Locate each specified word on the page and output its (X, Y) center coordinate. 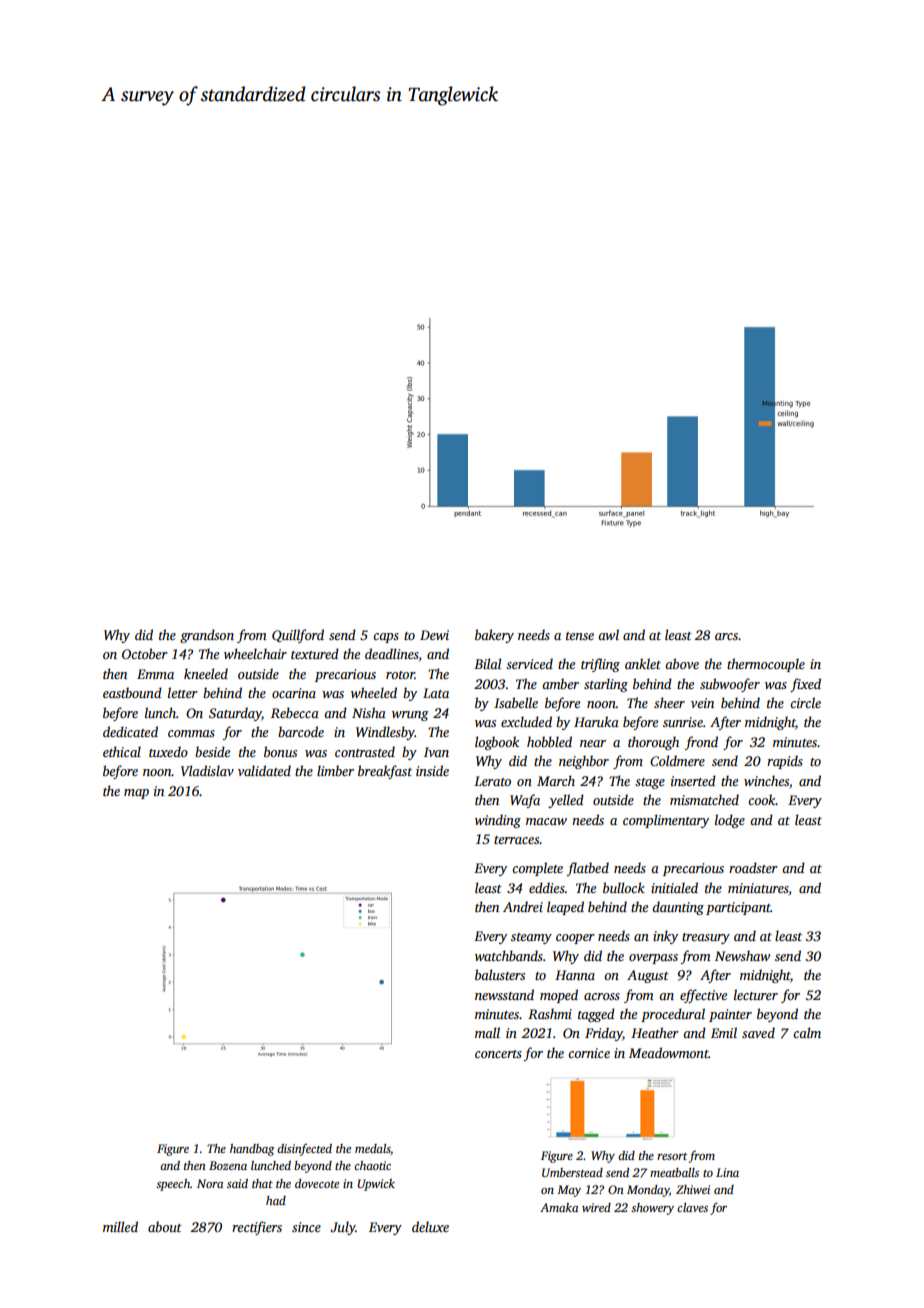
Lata (436, 693)
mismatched (704, 799)
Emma (155, 674)
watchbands (509, 955)
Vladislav (207, 770)
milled (120, 1226)
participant (738, 908)
